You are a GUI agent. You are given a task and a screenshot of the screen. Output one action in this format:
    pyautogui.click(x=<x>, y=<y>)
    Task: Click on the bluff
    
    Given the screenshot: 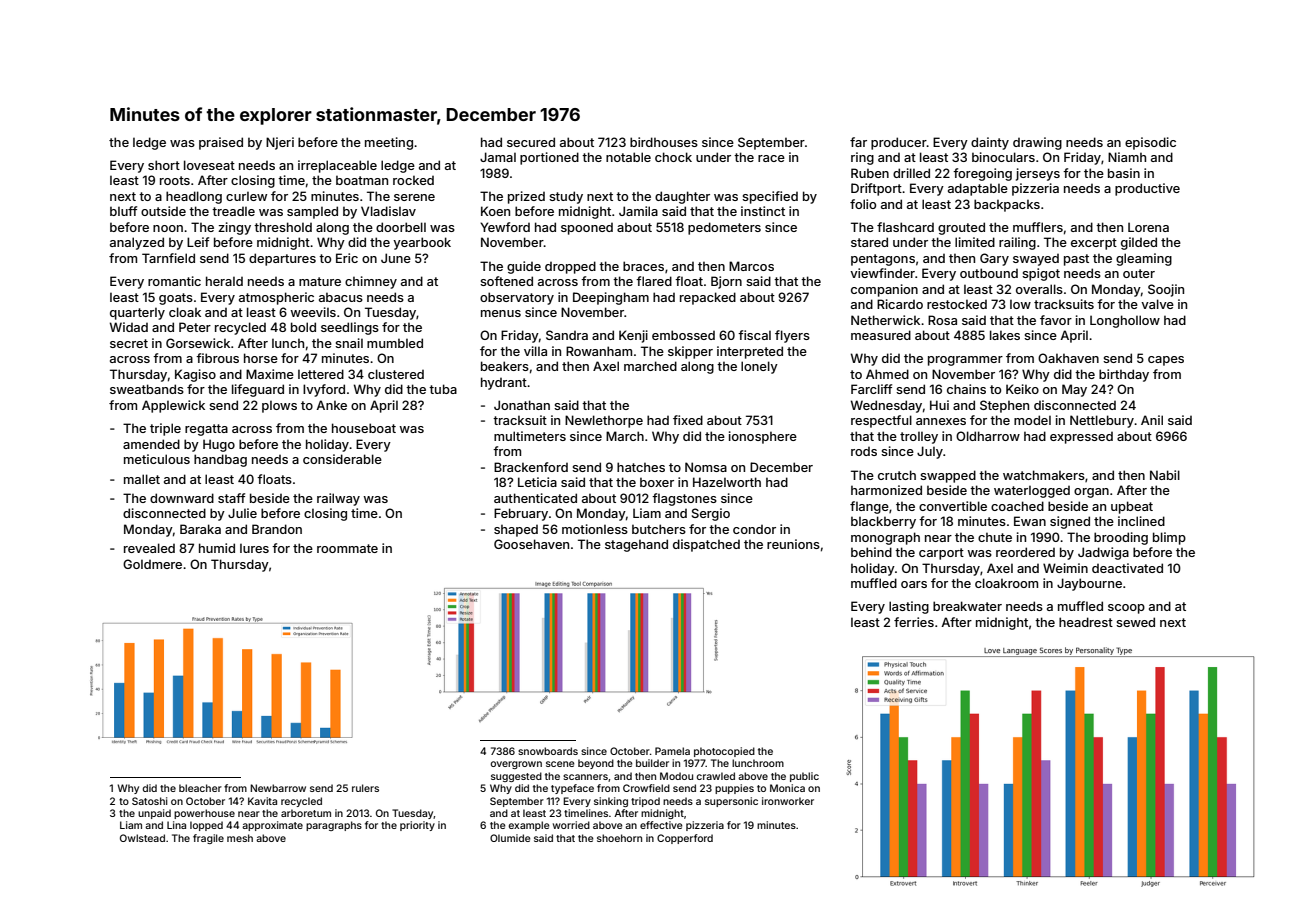 What is the action you would take?
    pyautogui.click(x=123, y=211)
